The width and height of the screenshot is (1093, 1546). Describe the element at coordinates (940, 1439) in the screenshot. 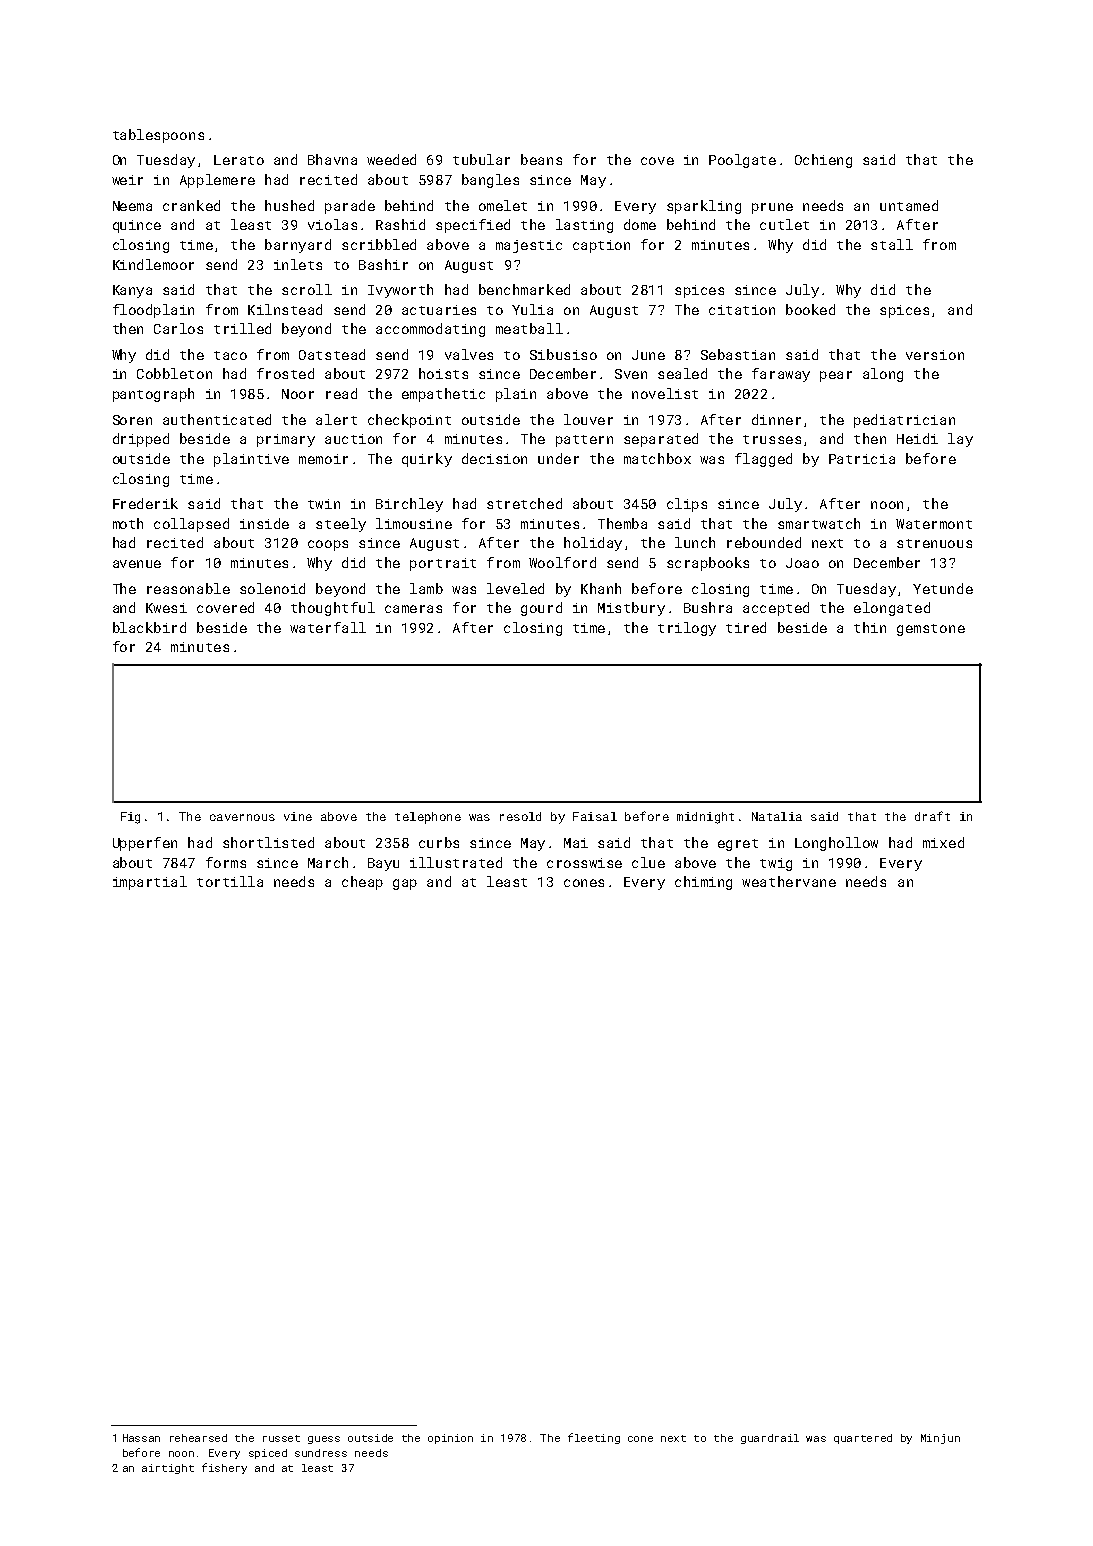

I see `Minjun` at that location.
